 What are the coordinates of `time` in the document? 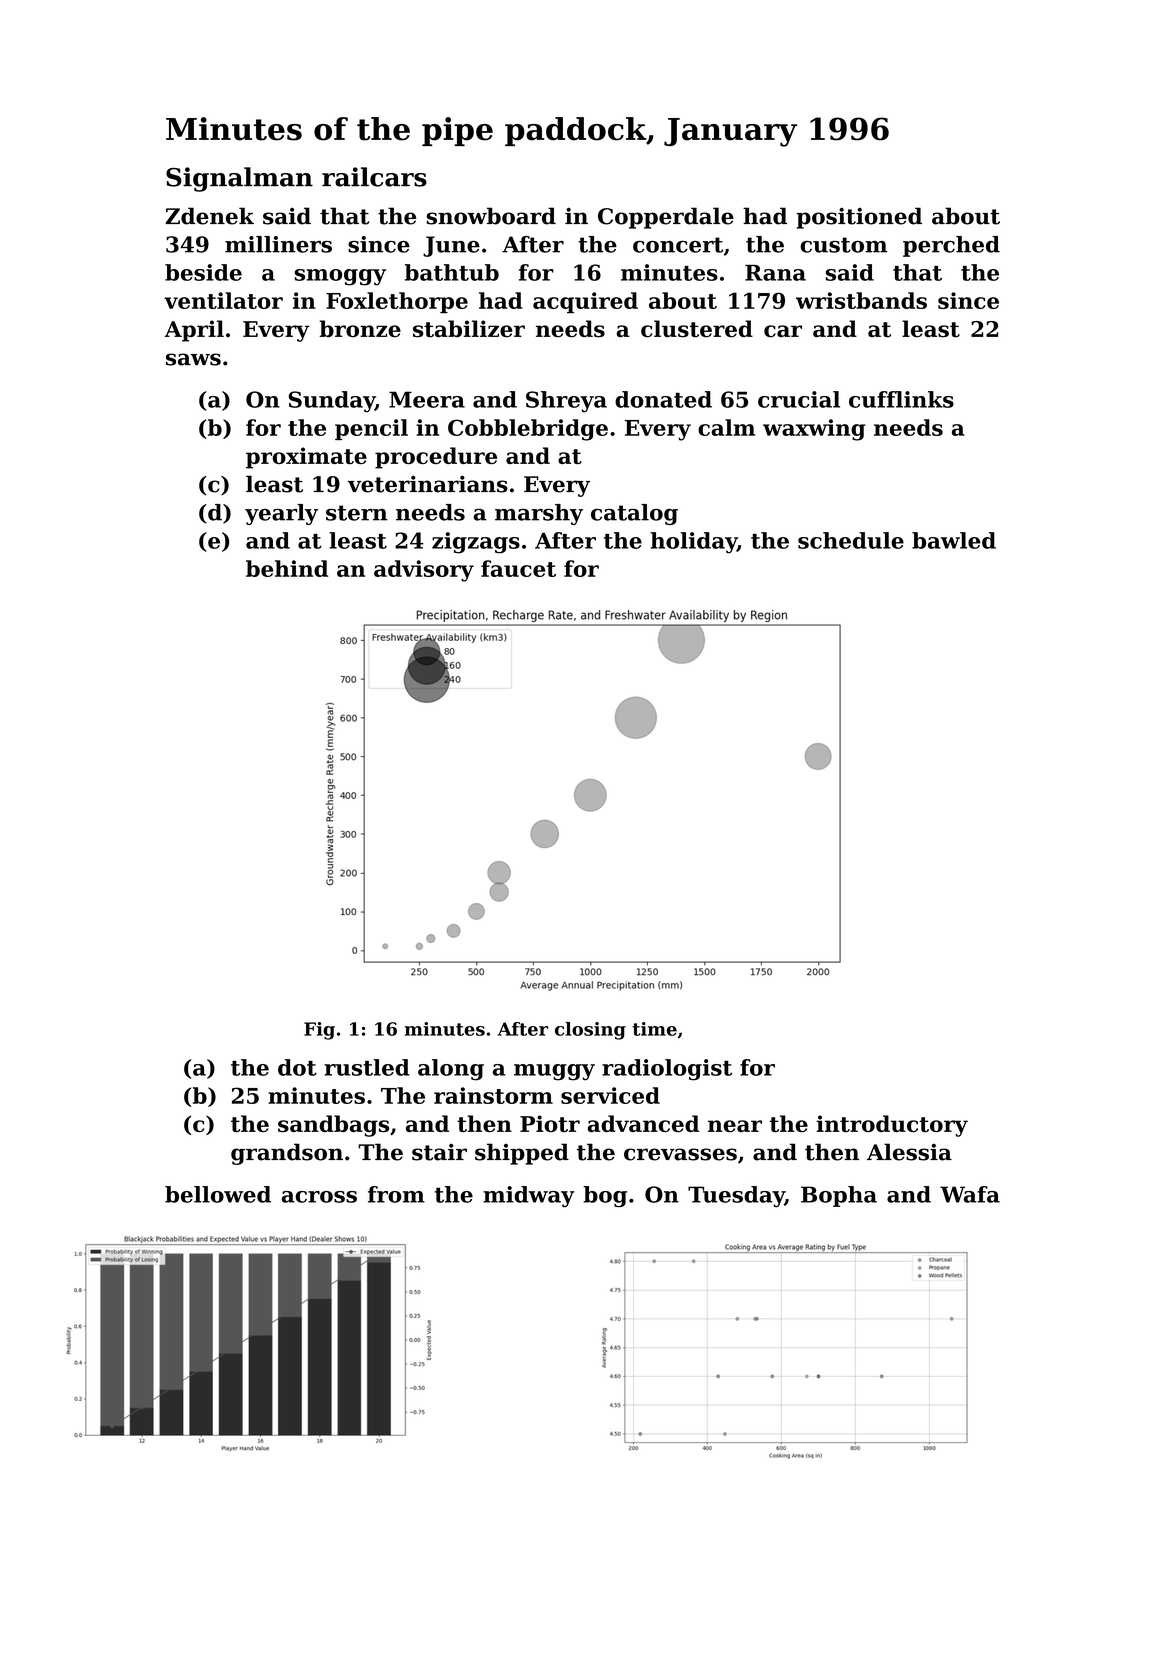 It's located at (654, 1029).
